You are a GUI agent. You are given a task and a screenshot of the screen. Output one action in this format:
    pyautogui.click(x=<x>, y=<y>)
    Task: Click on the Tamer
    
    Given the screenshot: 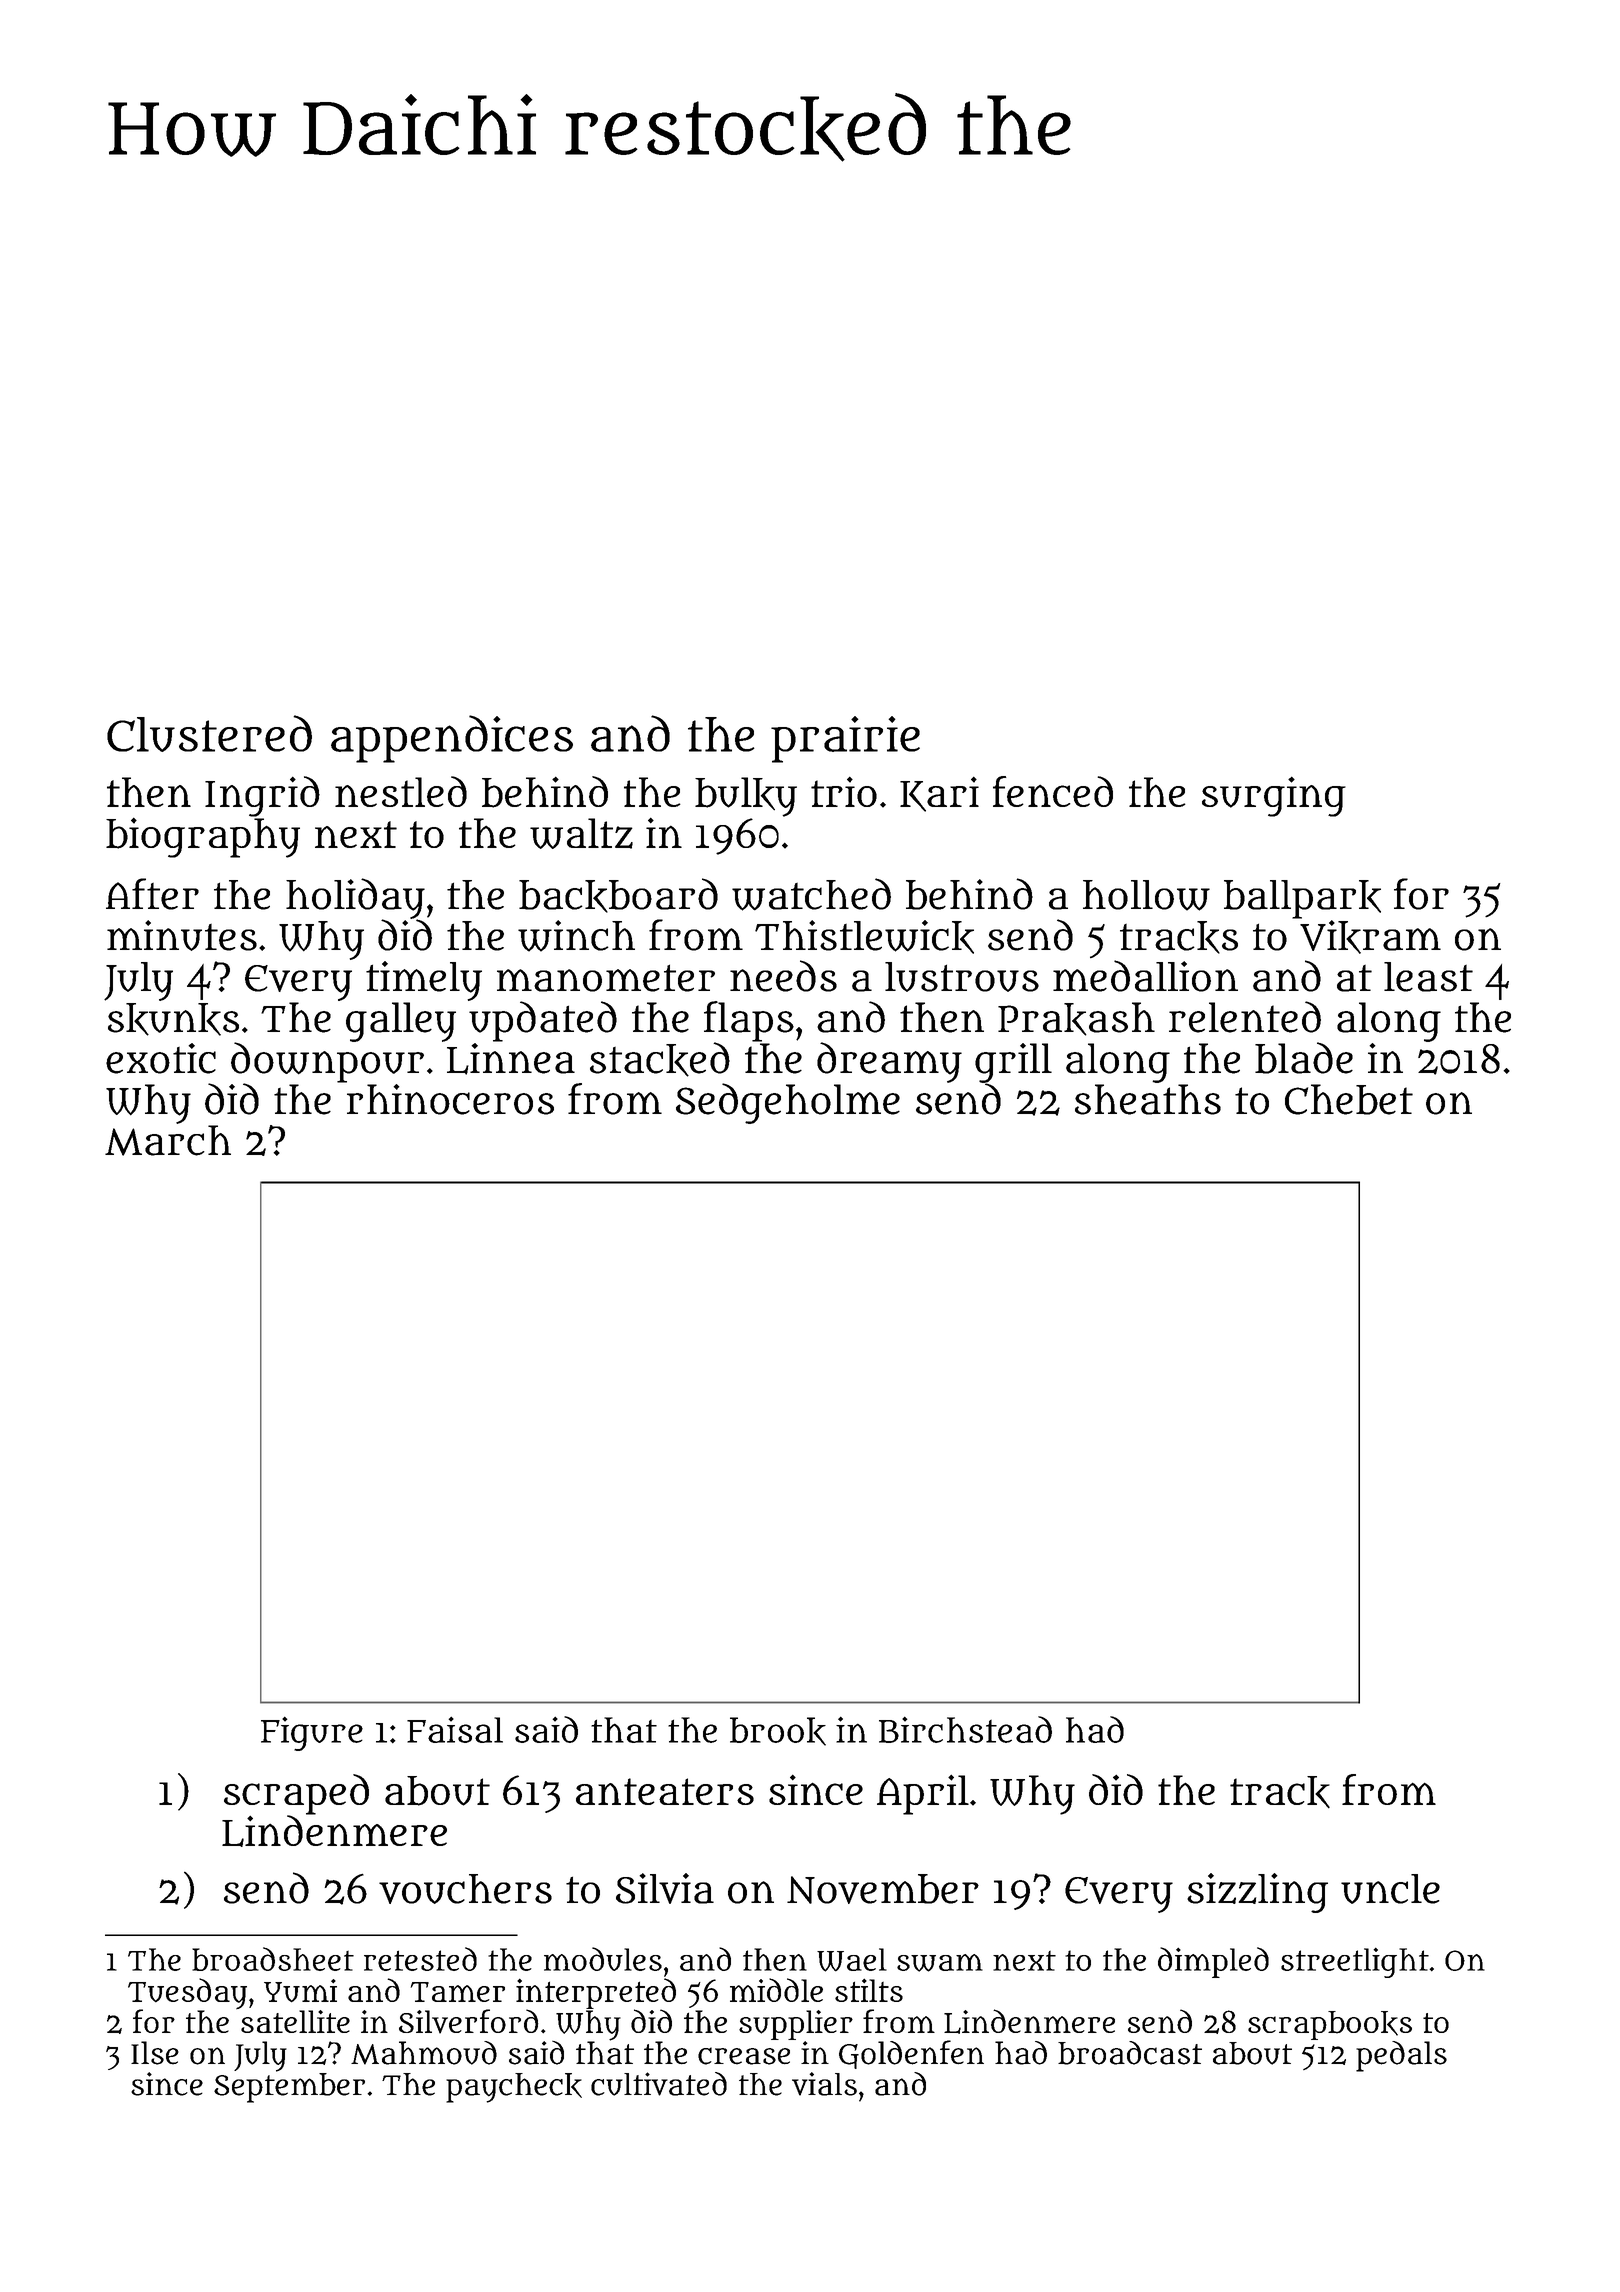 What is the action you would take?
    pyautogui.click(x=458, y=1992)
